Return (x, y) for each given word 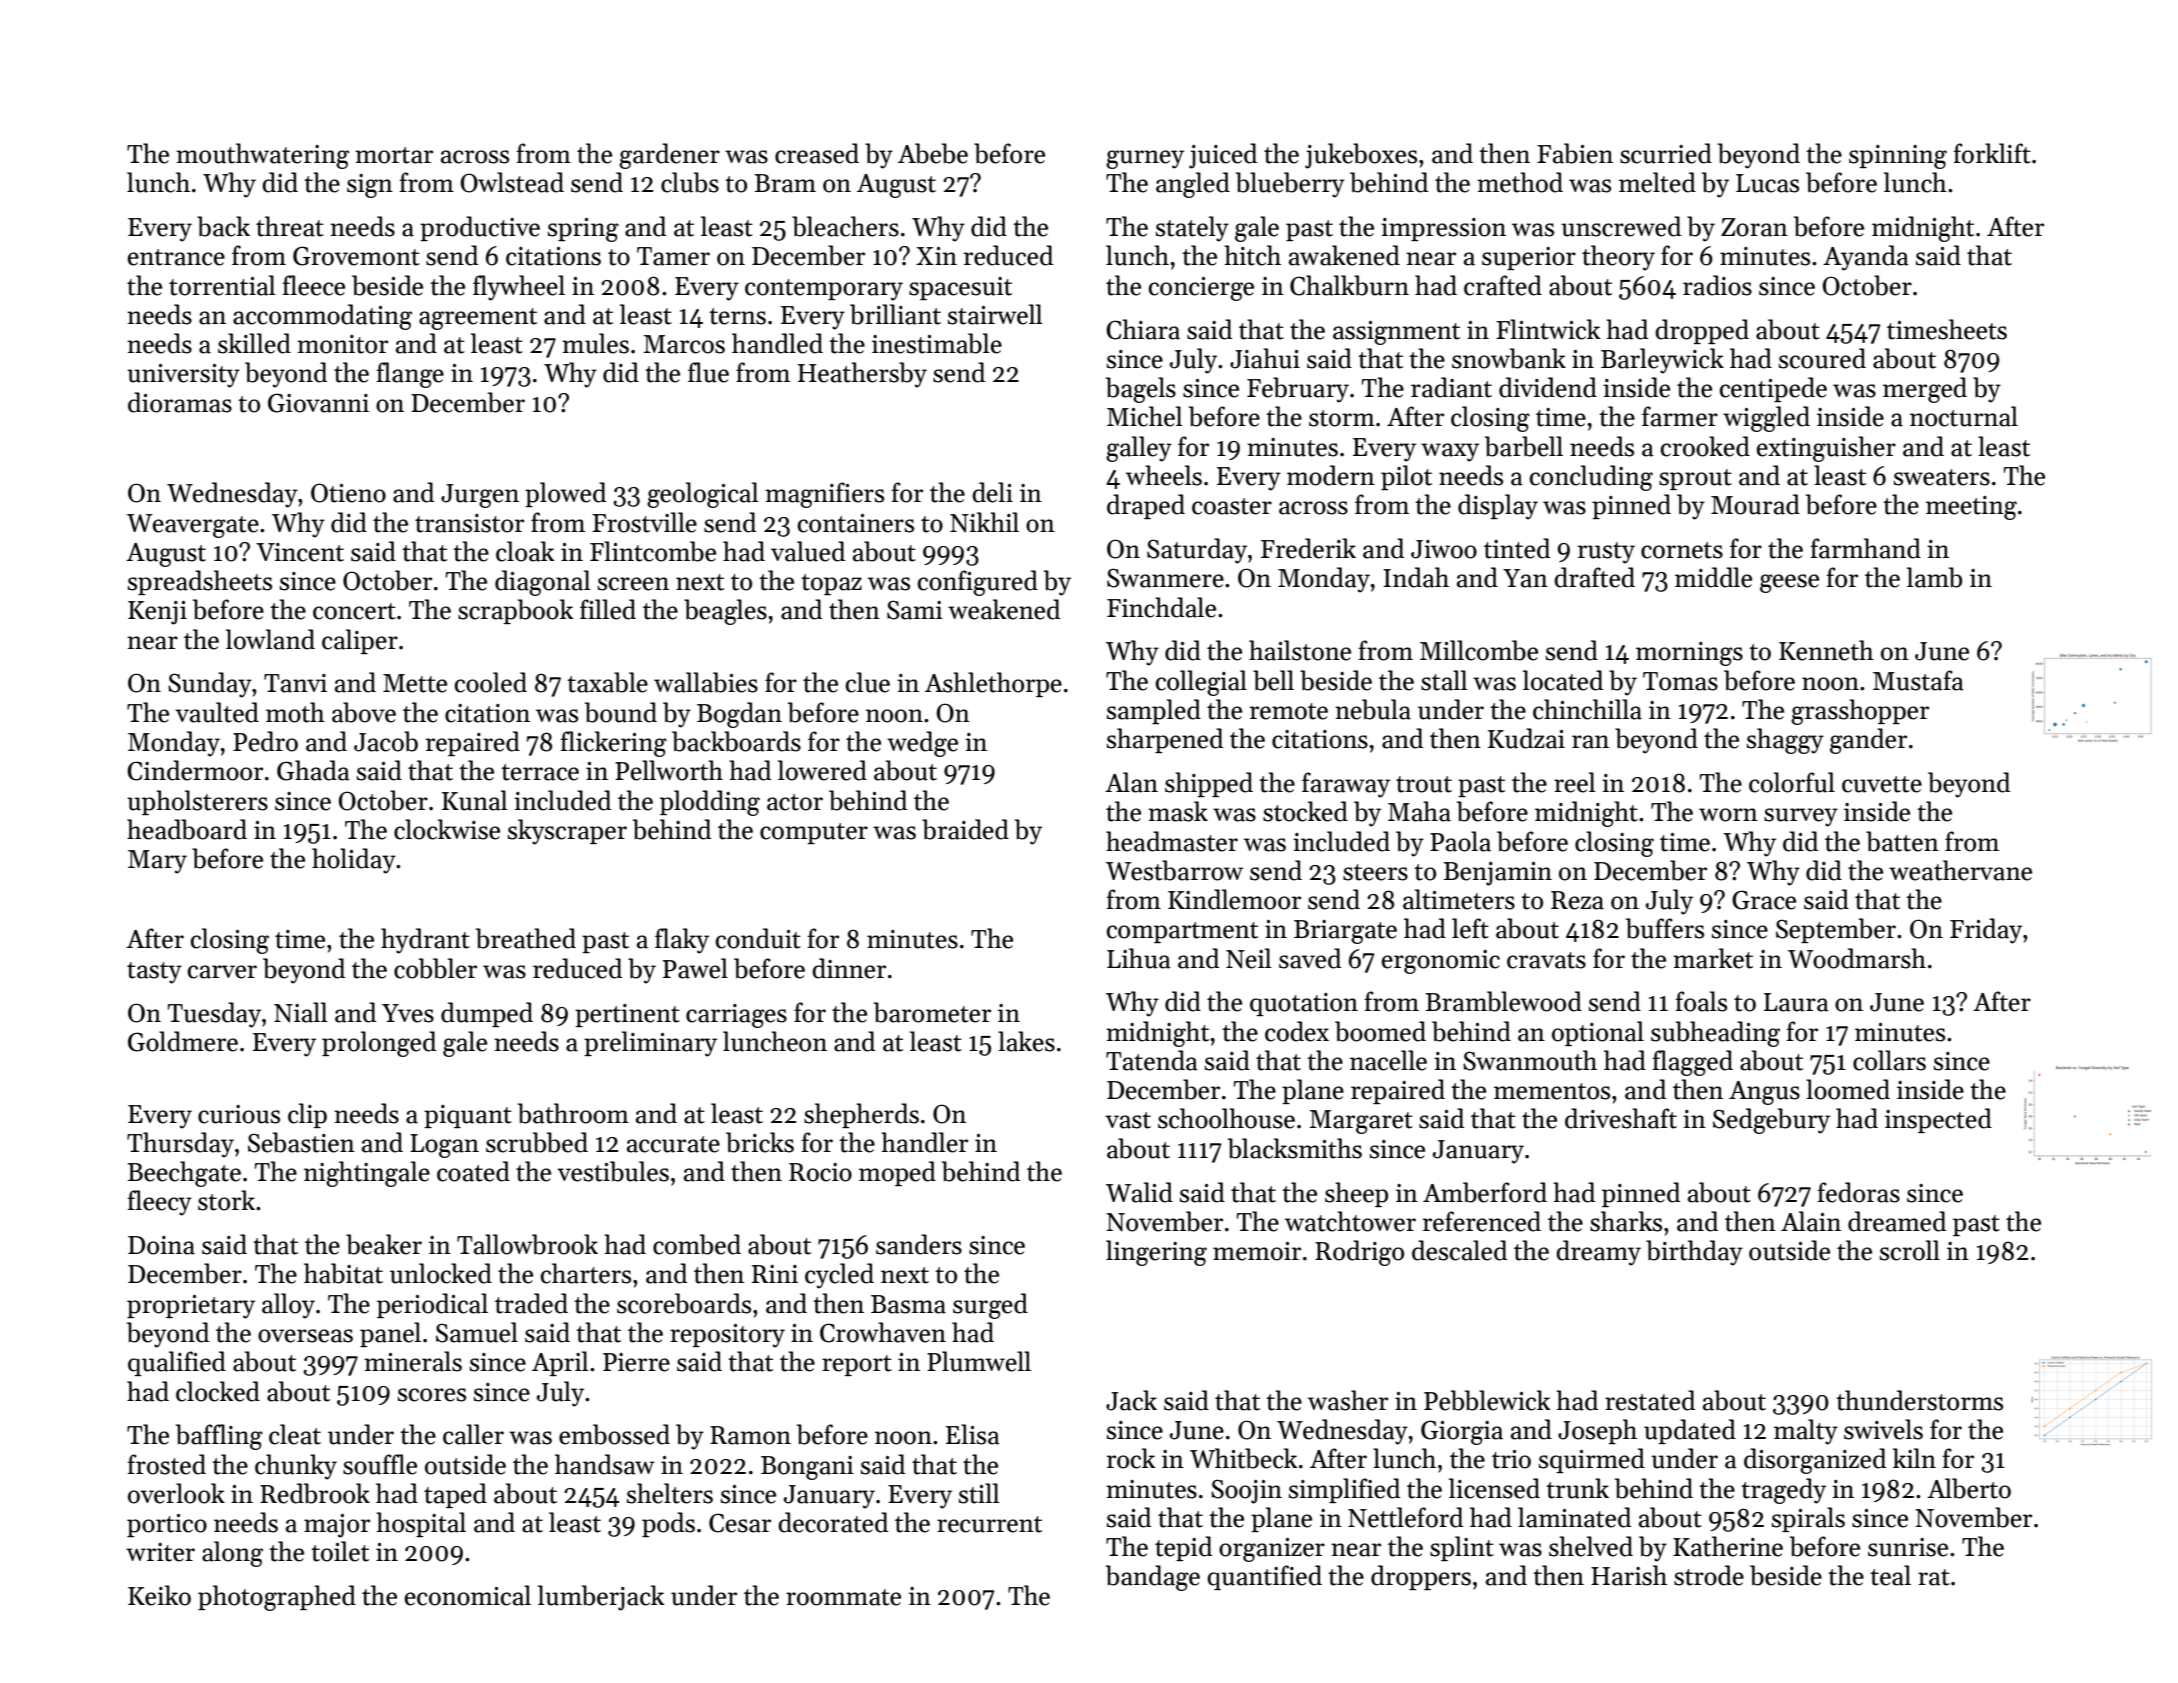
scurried (1666, 153)
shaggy (1785, 741)
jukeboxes (1361, 156)
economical (468, 1595)
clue (868, 682)
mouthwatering (262, 156)
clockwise (447, 829)
